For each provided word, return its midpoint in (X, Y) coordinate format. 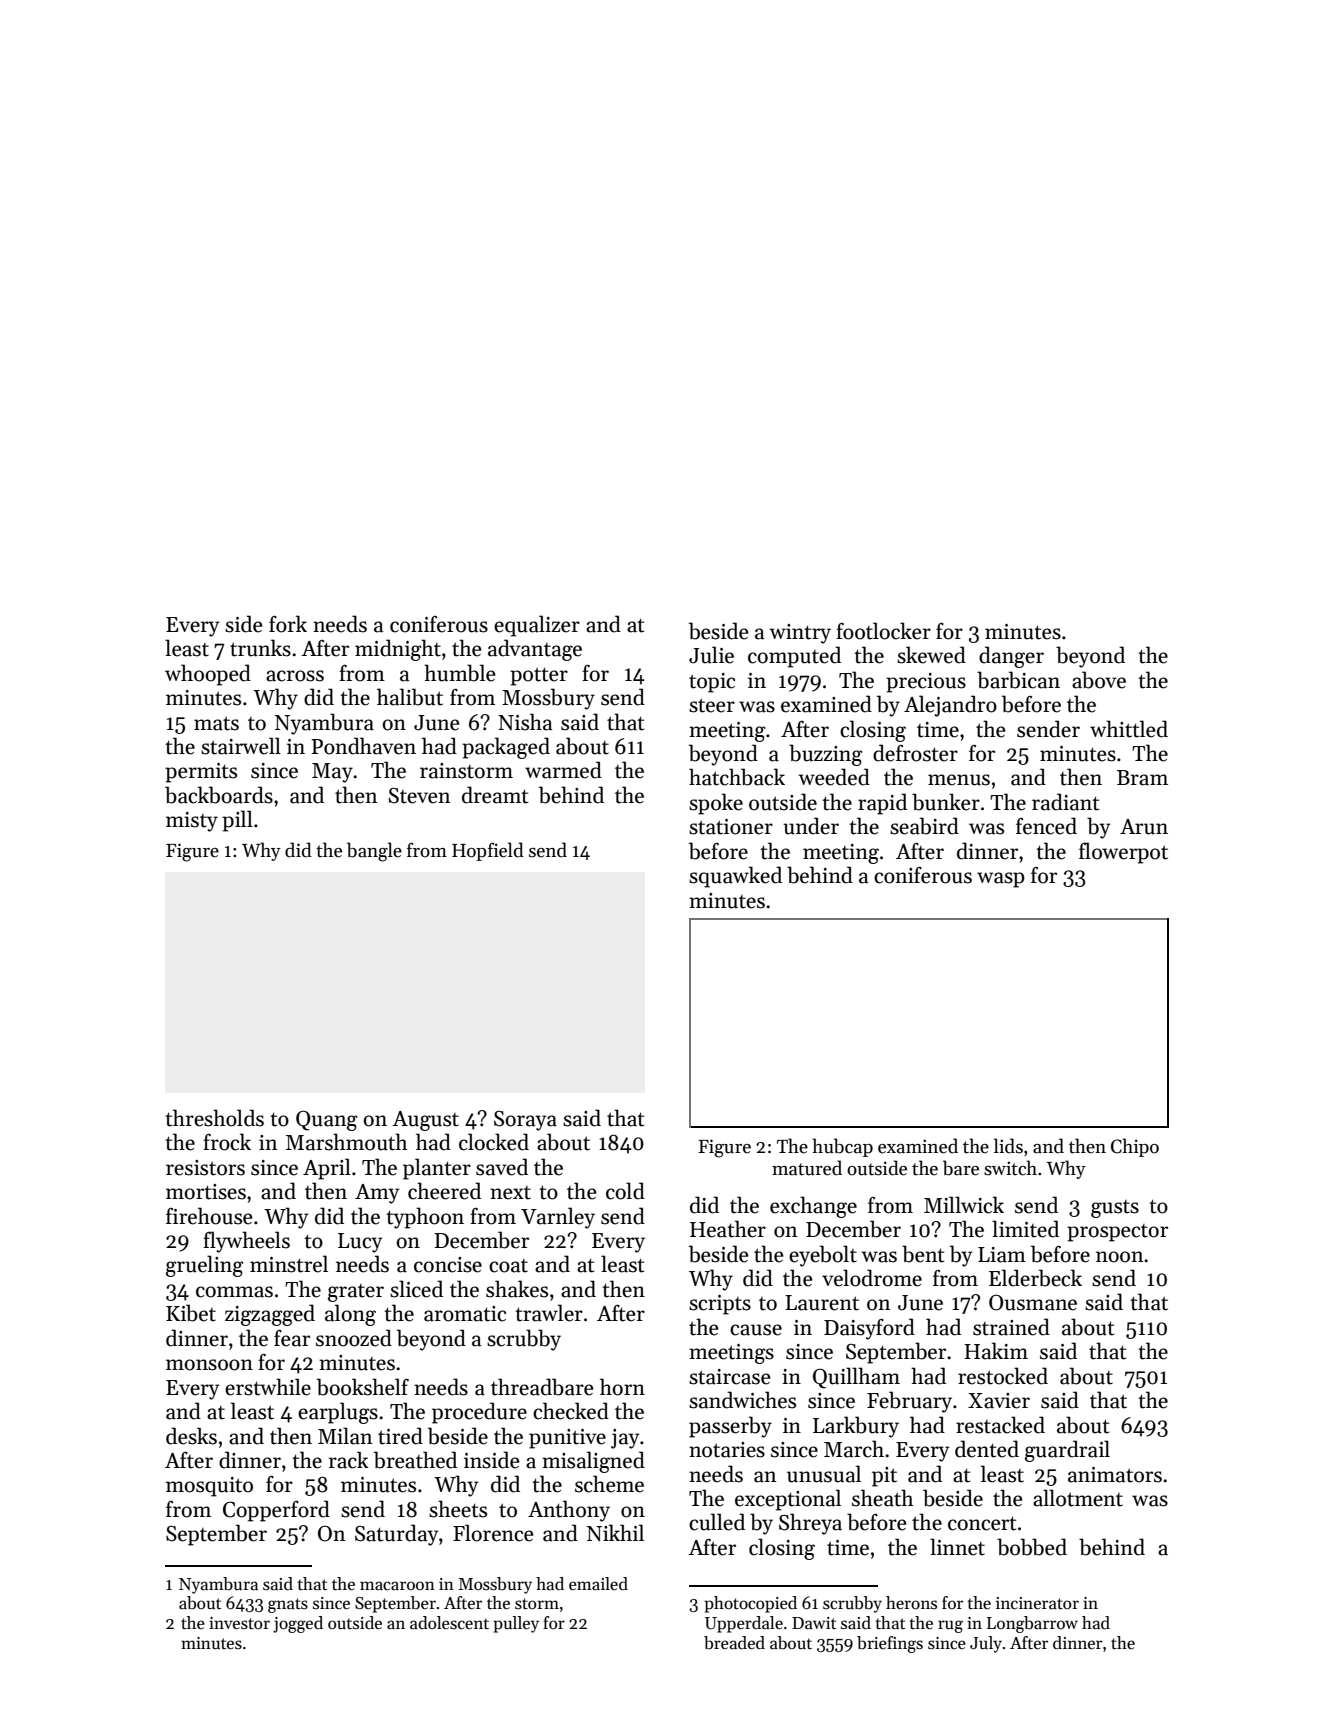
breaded (734, 1643)
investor (239, 1623)
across (295, 676)
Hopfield (488, 851)
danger (1011, 657)
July (986, 1644)
